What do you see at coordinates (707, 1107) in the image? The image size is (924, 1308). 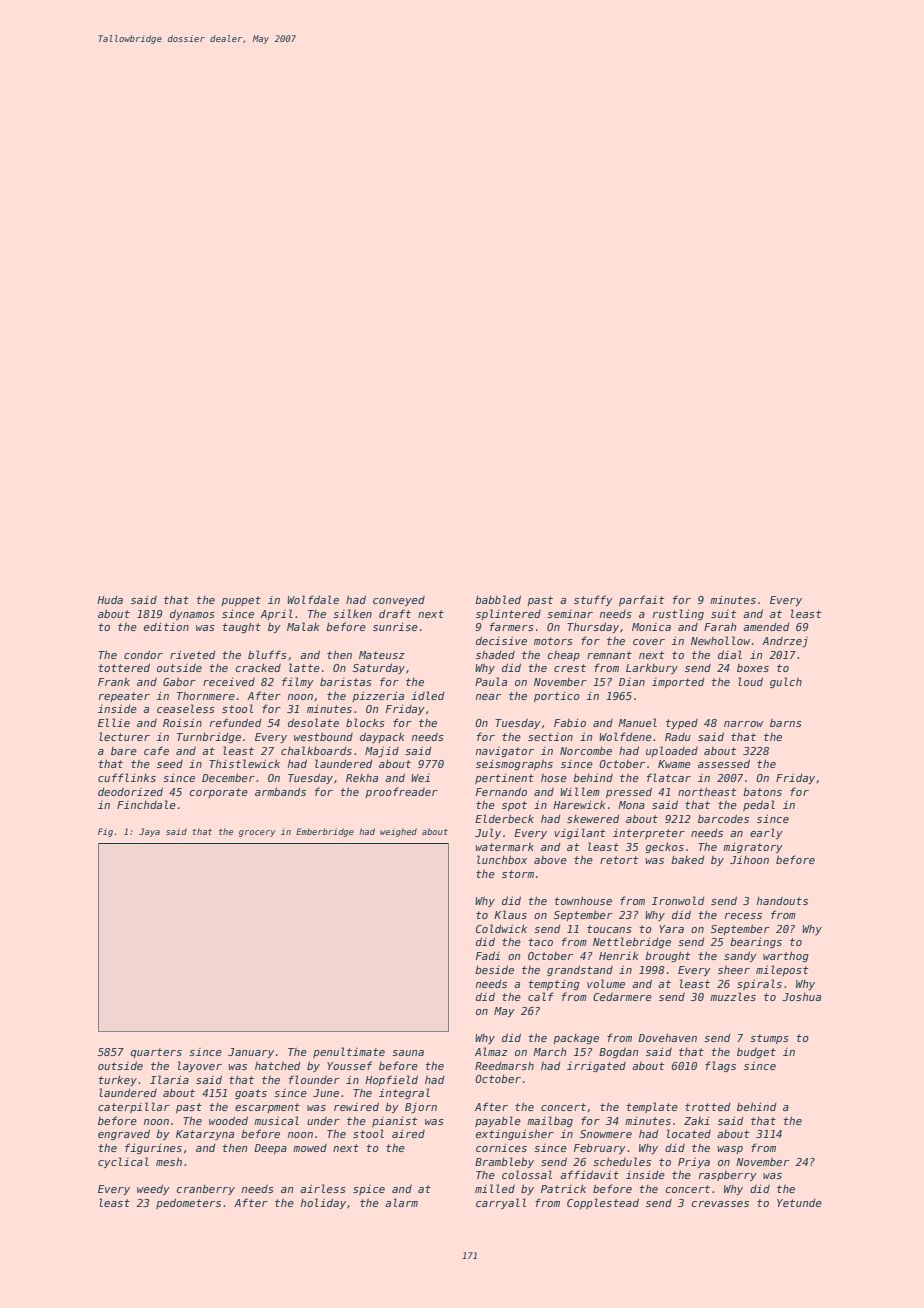 I see `trotted` at bounding box center [707, 1107].
